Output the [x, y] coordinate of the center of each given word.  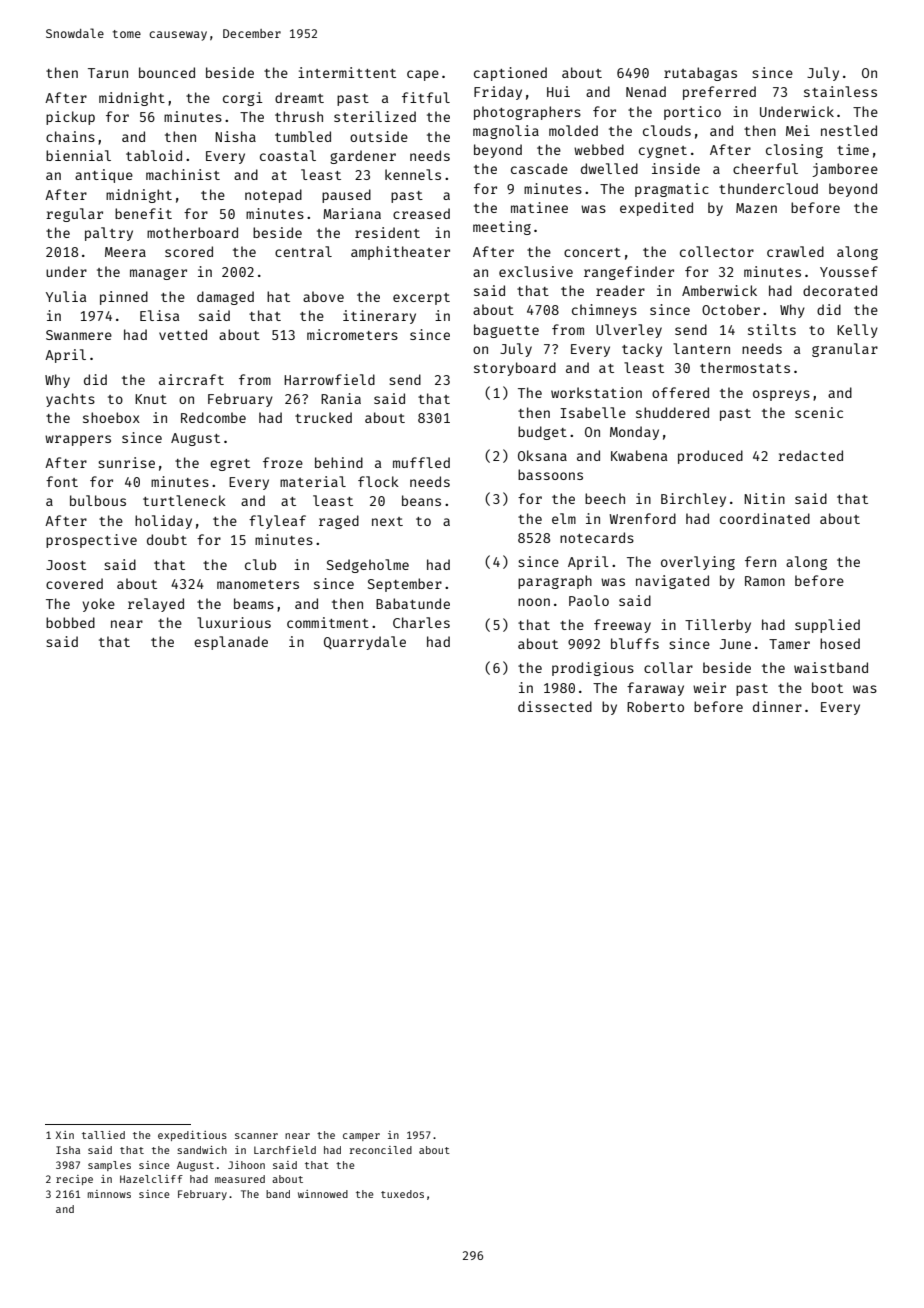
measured [240, 1179]
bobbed [70, 622]
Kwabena [639, 455]
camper [361, 1137]
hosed [840, 643]
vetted [183, 334]
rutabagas [700, 74]
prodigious [593, 669]
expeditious [192, 1136]
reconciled [381, 1150]
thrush [299, 116]
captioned [510, 74]
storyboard [515, 369]
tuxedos [402, 1194]
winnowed [323, 1194]
